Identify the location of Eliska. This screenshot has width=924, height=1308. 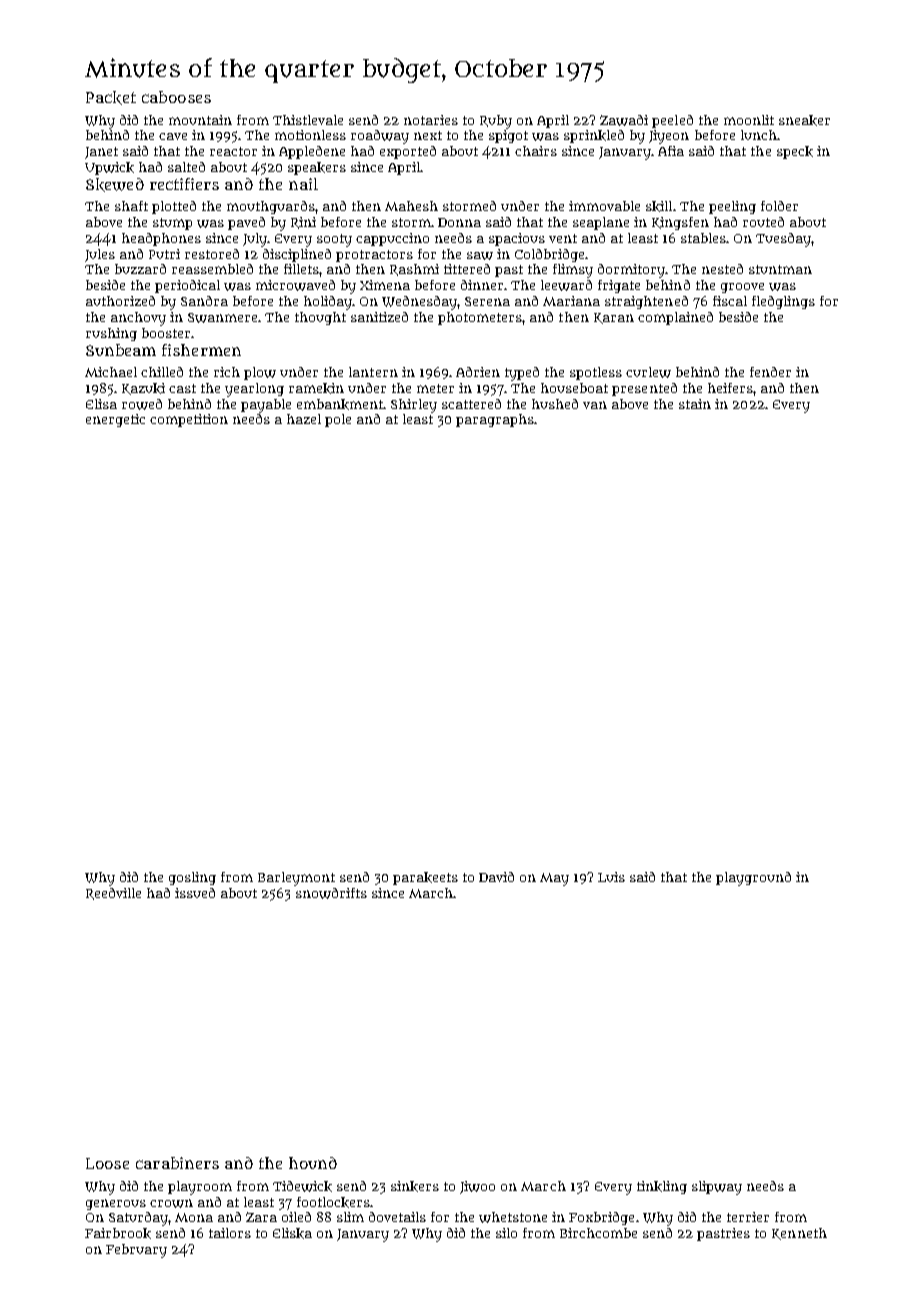
(292, 1233).
